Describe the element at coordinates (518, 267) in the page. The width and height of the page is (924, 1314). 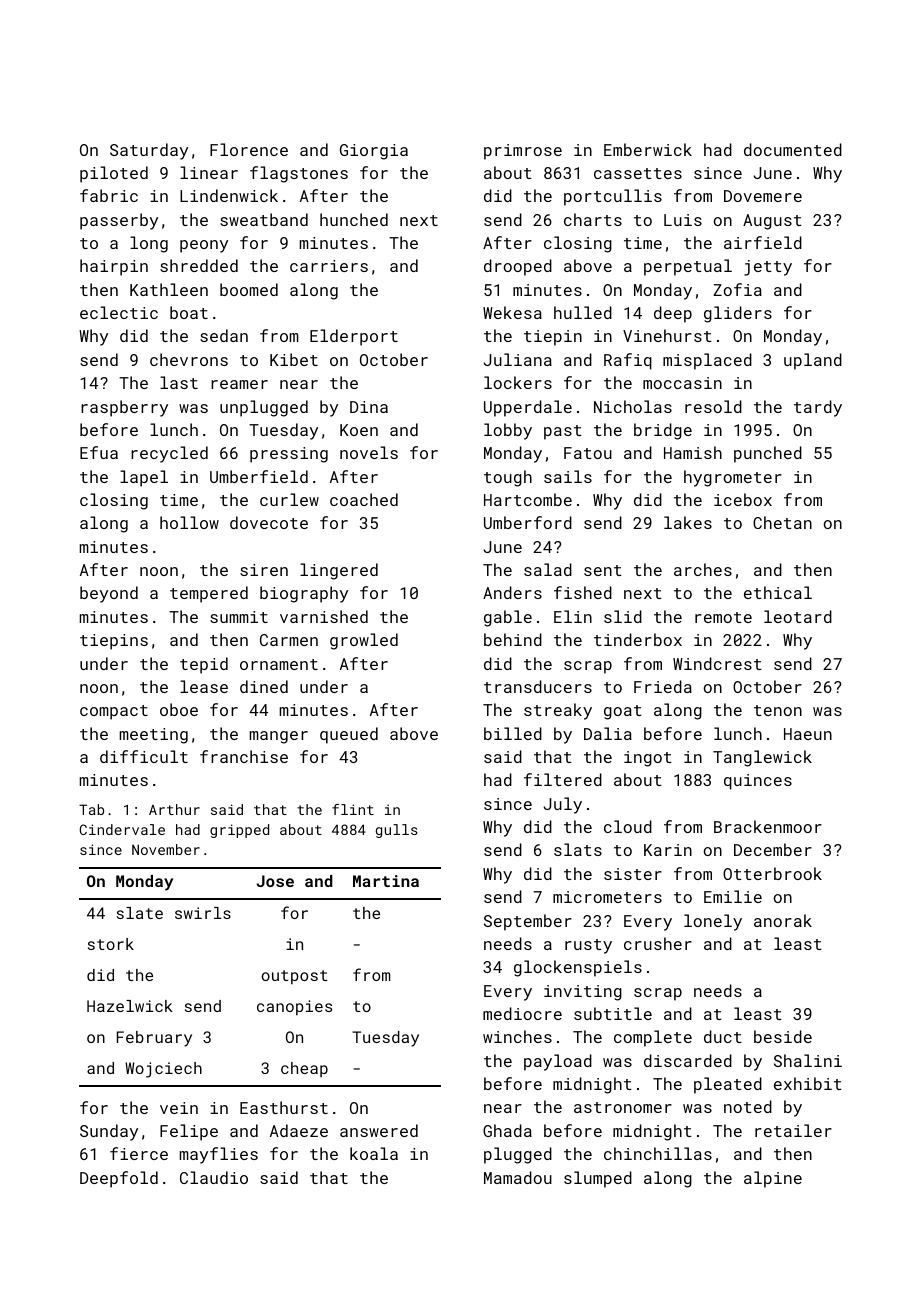
I see `drooped` at that location.
